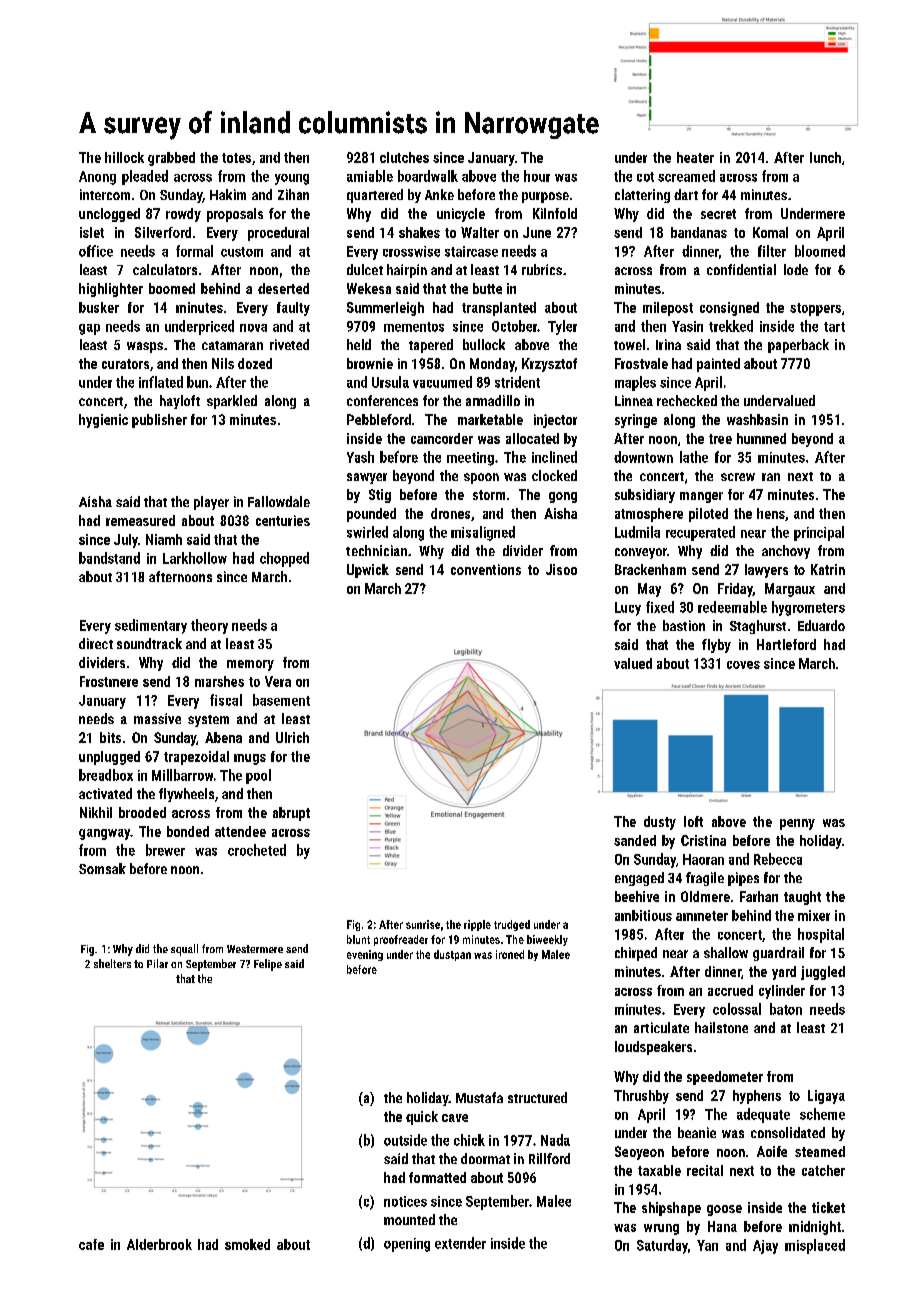  I want to click on soundtrack, so click(149, 643).
